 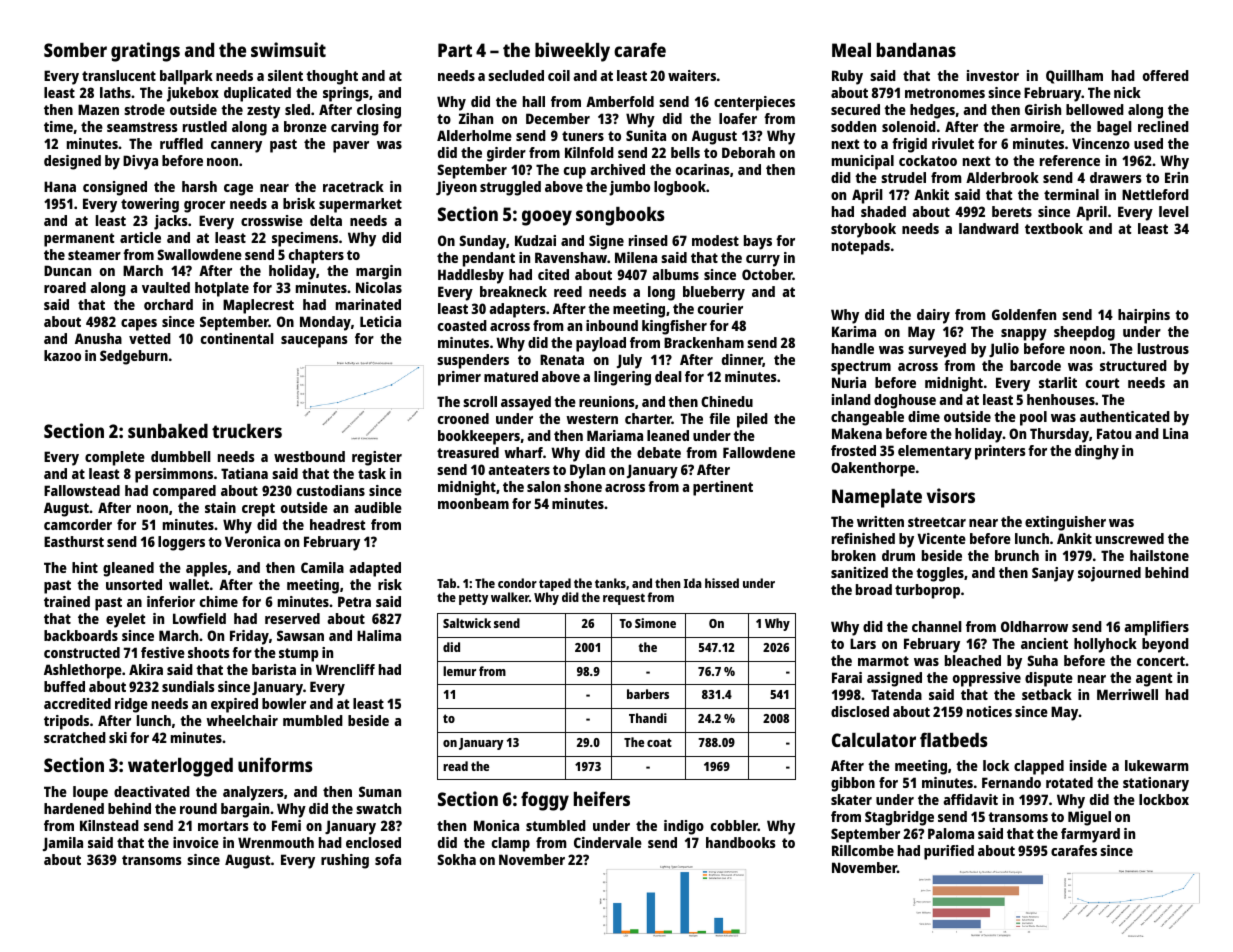 I want to click on gratings, so click(x=145, y=52).
